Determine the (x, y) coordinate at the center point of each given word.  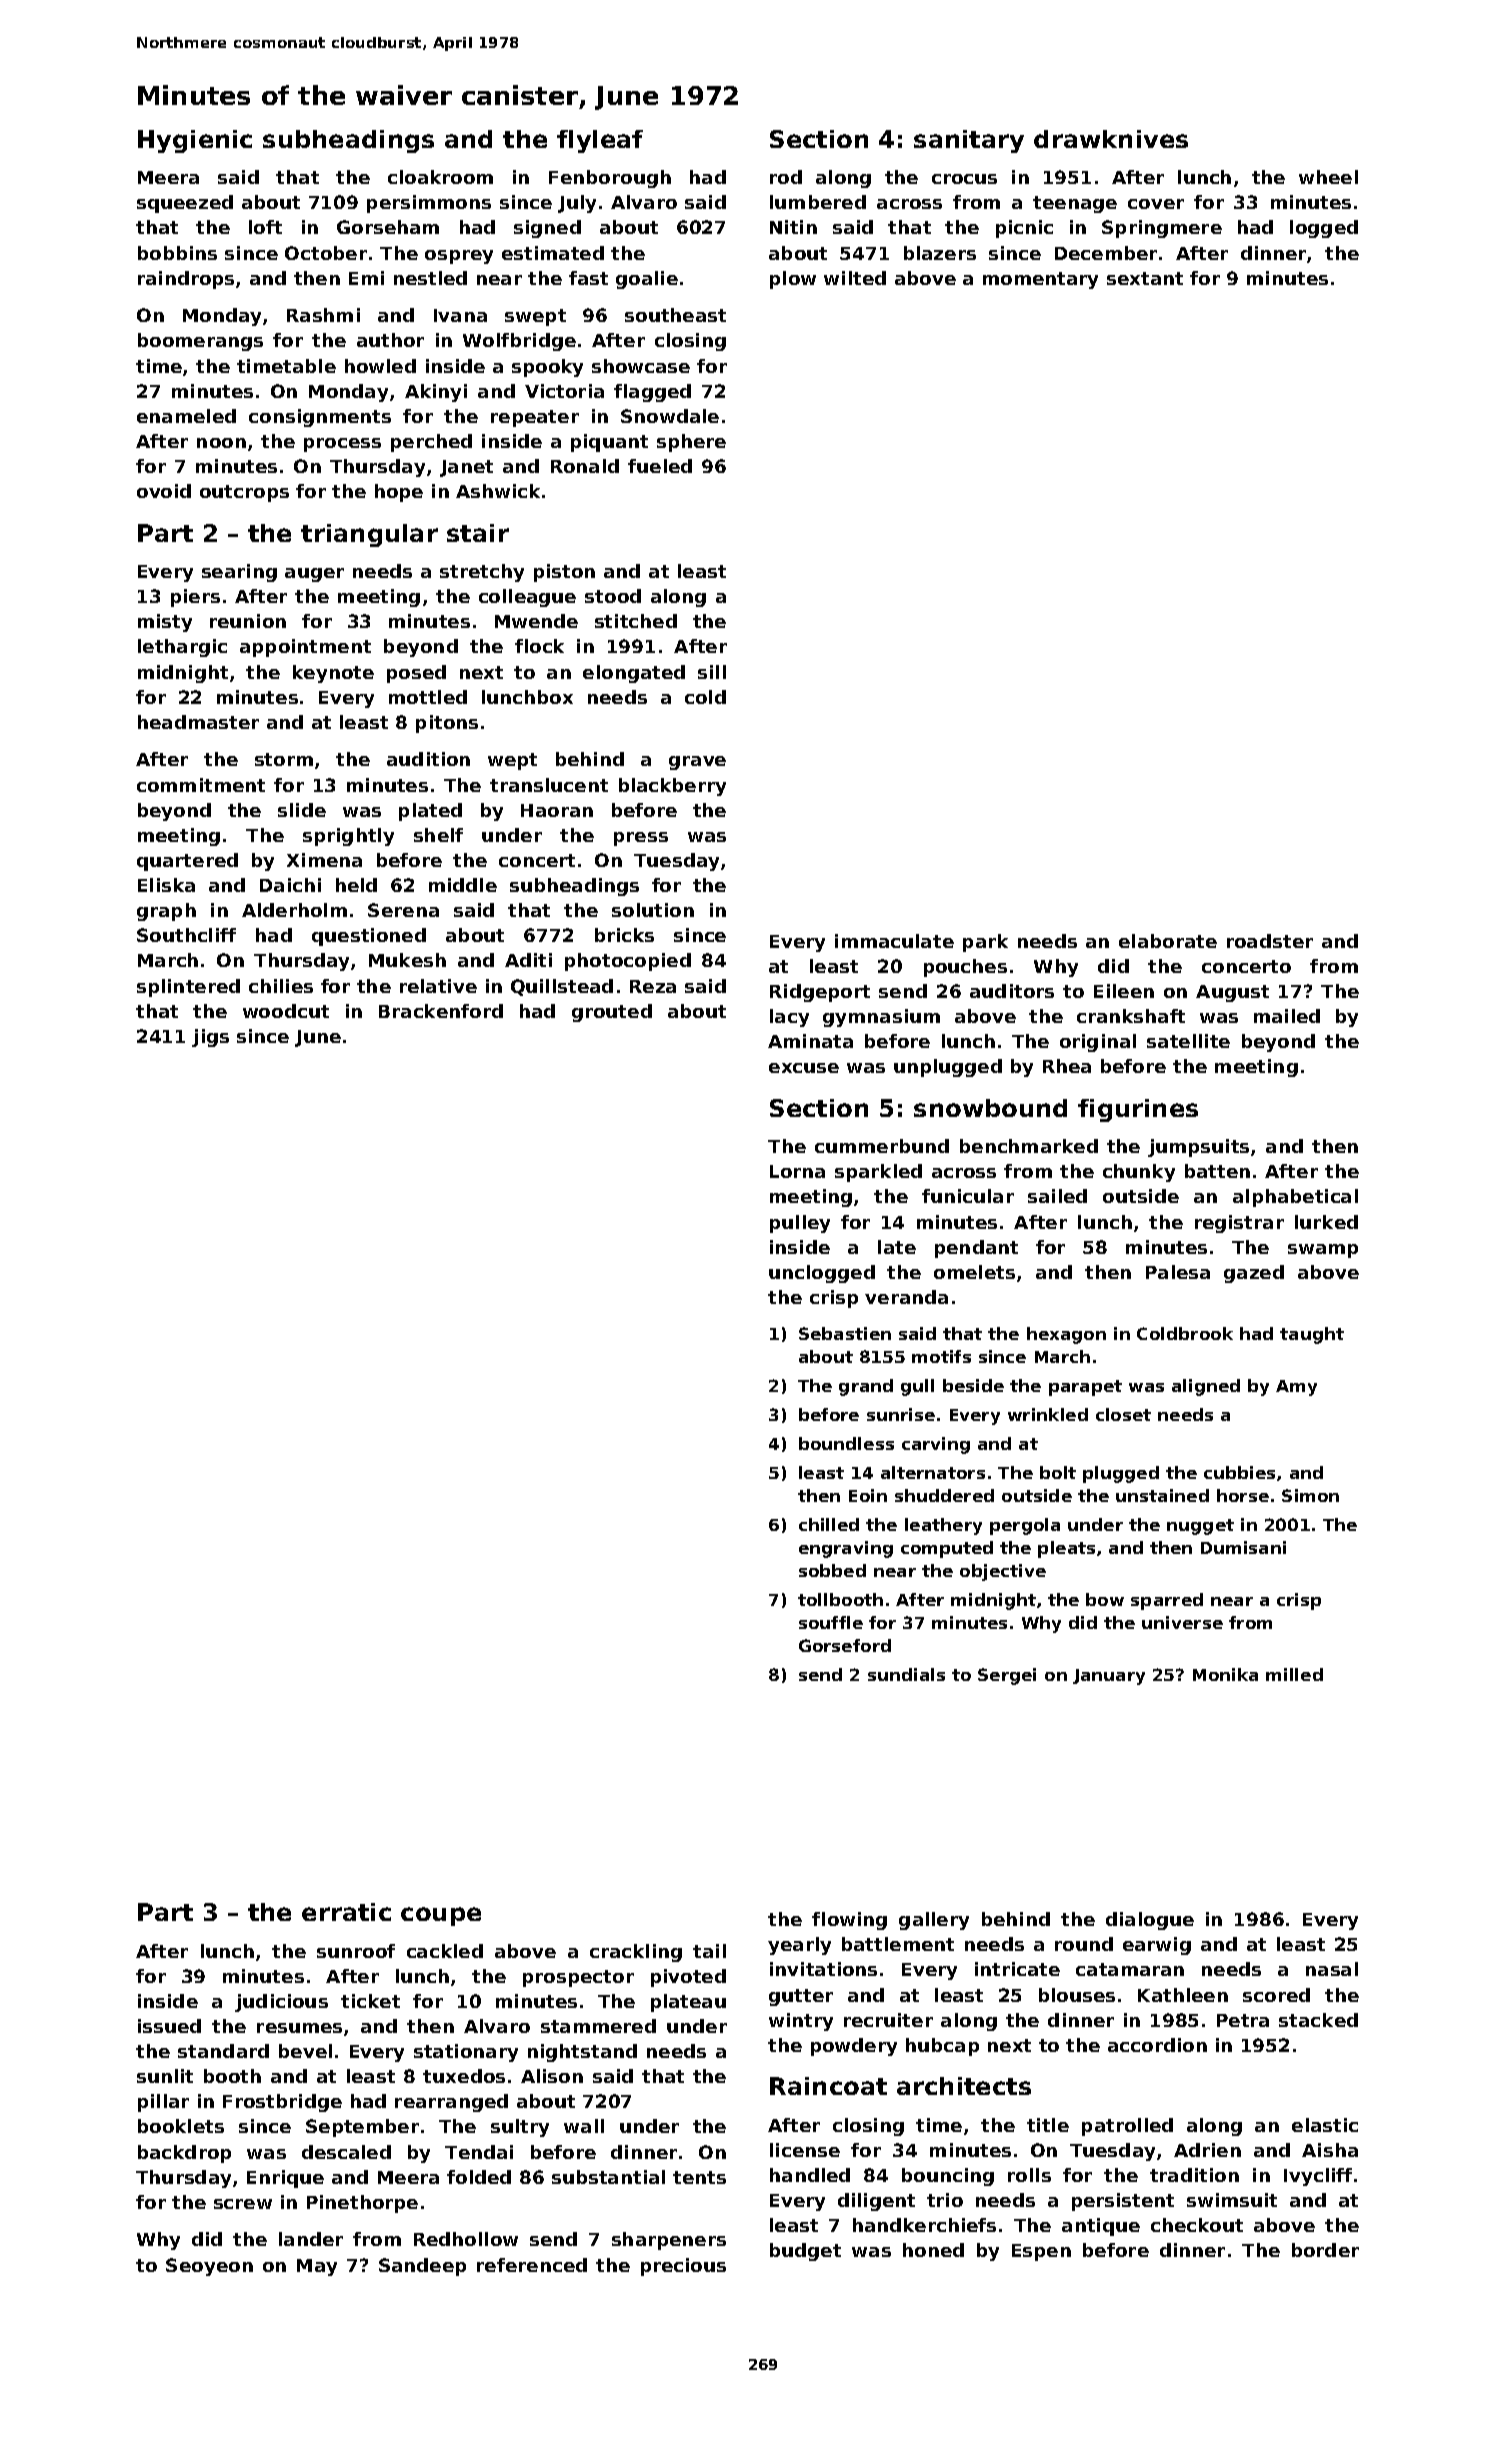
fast (588, 278)
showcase (641, 366)
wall (584, 2126)
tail (709, 1951)
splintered (188, 988)
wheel (1328, 177)
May (317, 2267)
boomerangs (200, 342)
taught (1312, 1335)
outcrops (244, 493)
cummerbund (882, 1146)
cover (1156, 204)
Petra (1243, 2020)
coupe (441, 1916)
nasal (1332, 1969)
